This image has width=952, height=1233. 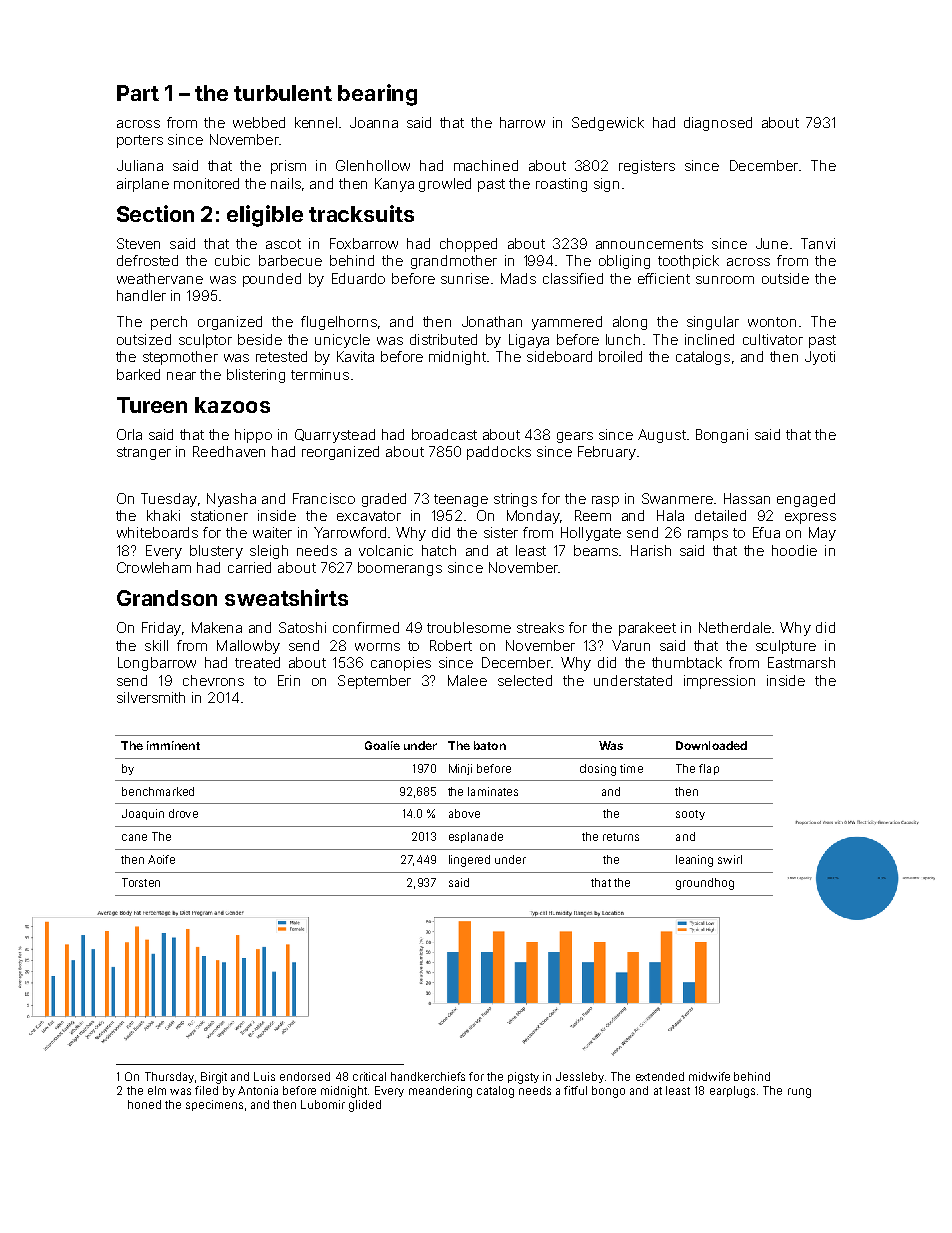 What do you see at coordinates (709, 769) in the image?
I see `flap` at bounding box center [709, 769].
